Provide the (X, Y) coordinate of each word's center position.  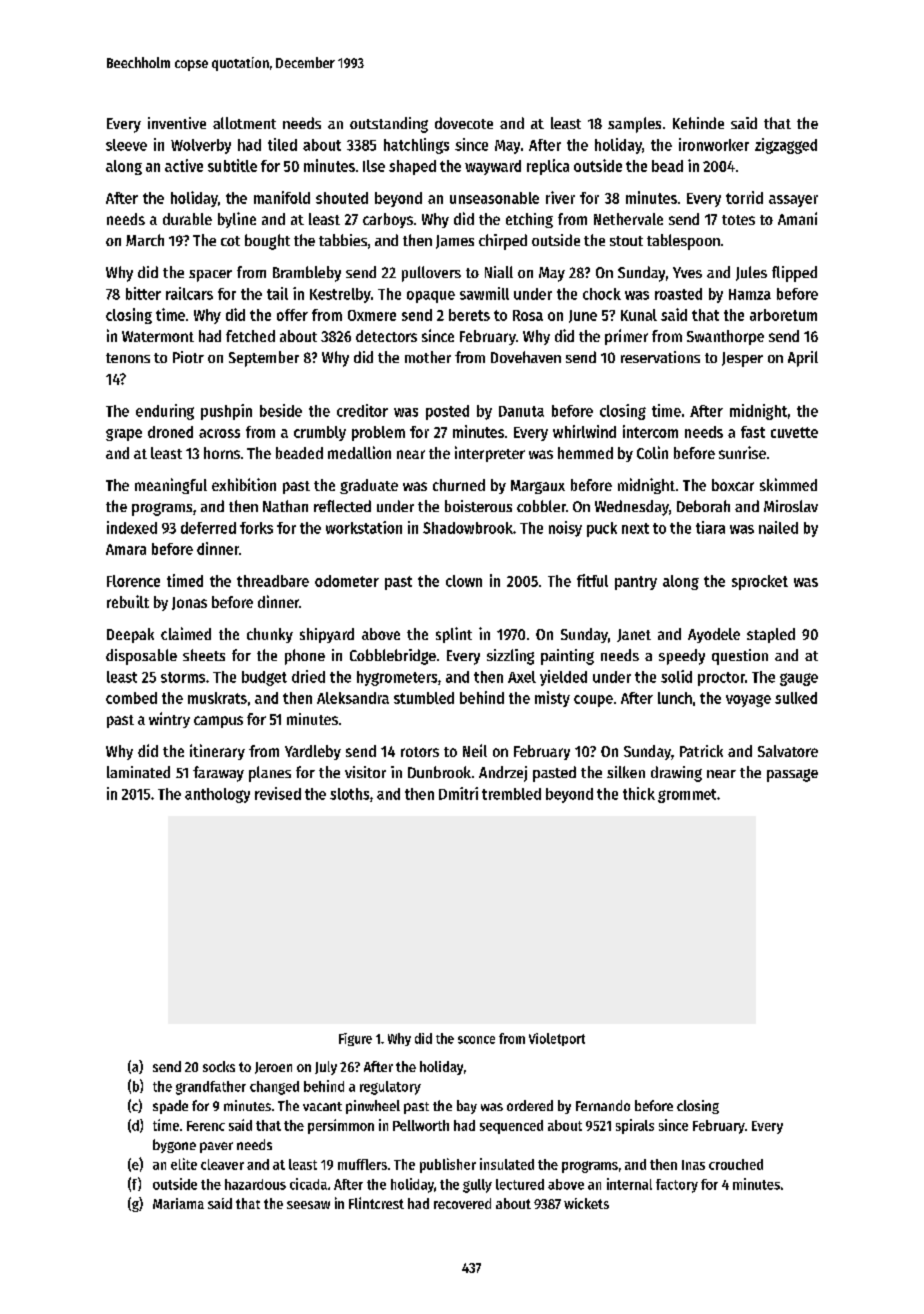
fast (753, 432)
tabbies (343, 240)
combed (131, 698)
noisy (565, 529)
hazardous (255, 1184)
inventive (177, 123)
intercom (650, 431)
